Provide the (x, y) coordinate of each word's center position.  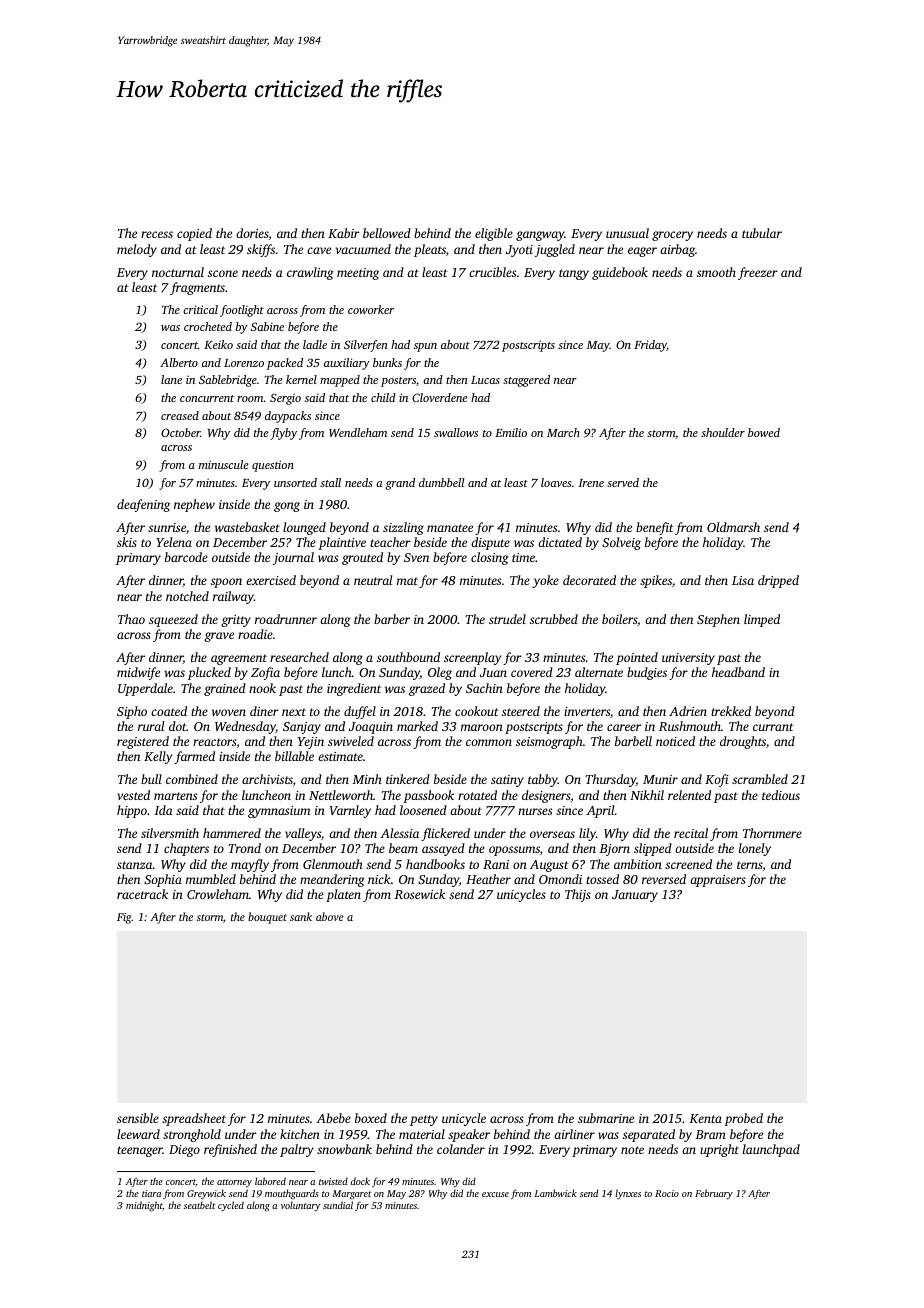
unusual (627, 233)
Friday (650, 346)
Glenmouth (333, 864)
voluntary (300, 1206)
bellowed (387, 233)
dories (252, 233)
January (635, 896)
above (330, 916)
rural (151, 726)
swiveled (351, 741)
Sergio (285, 399)
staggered (526, 381)
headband (738, 672)
